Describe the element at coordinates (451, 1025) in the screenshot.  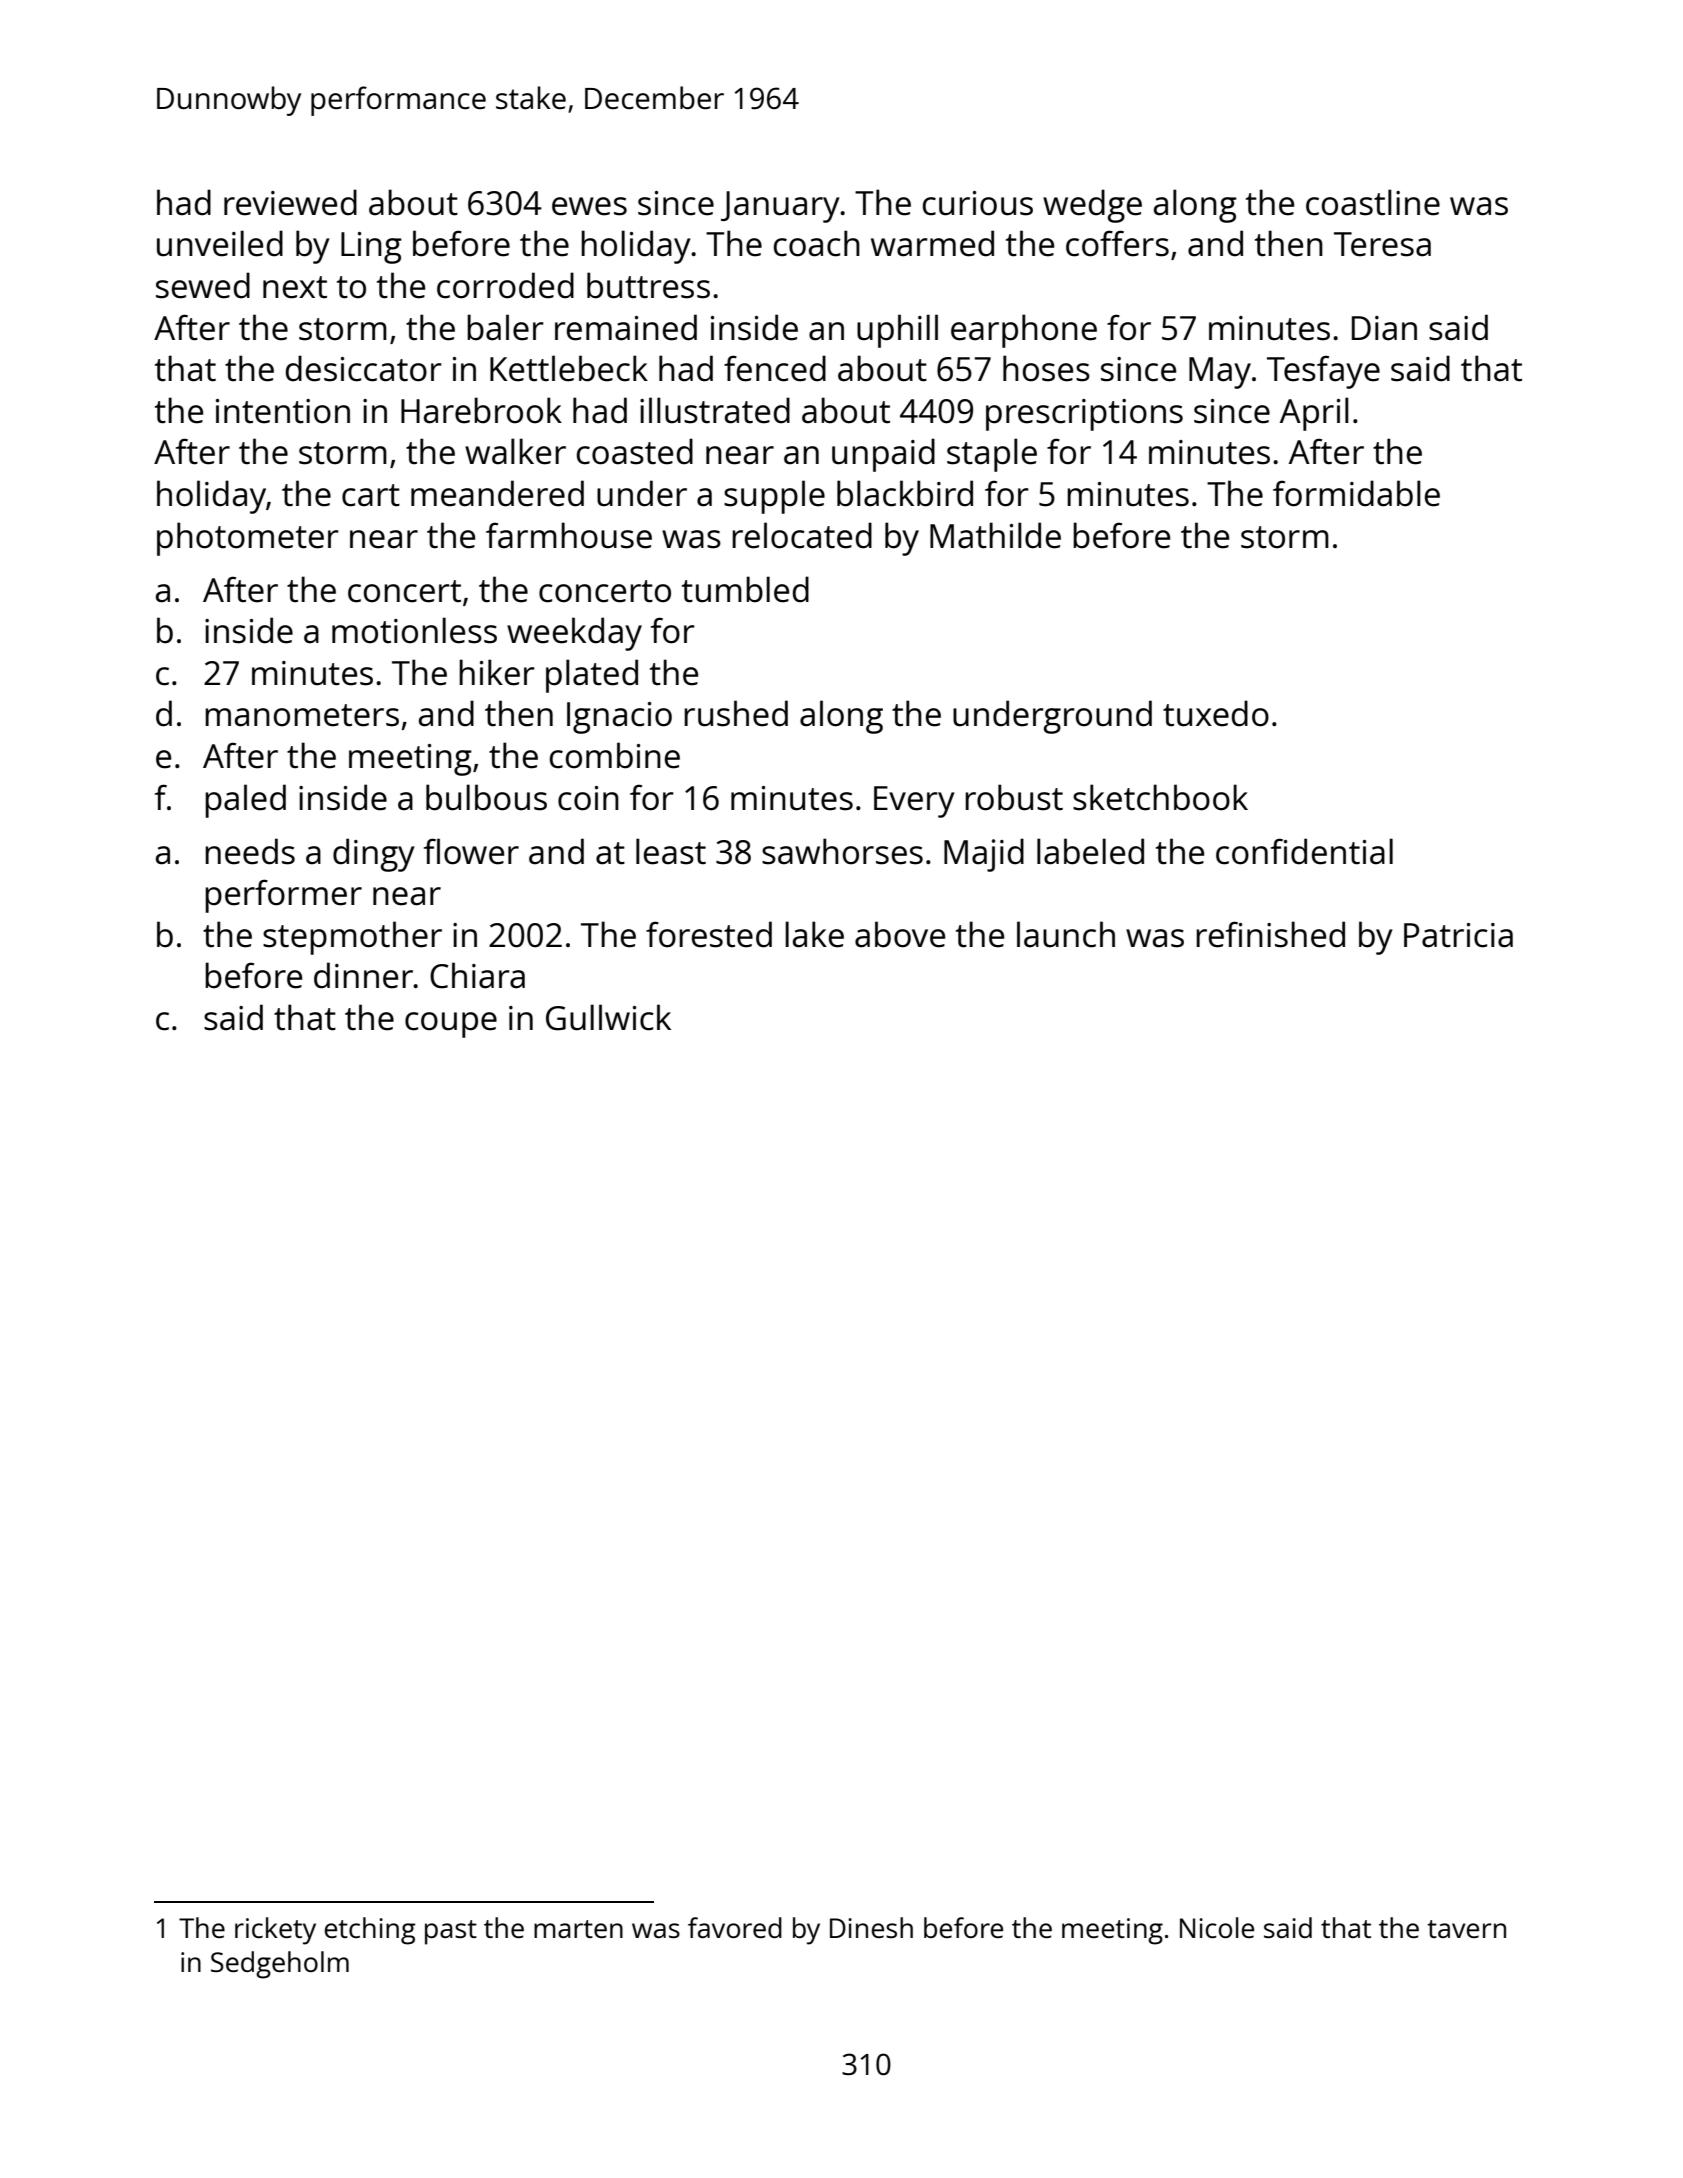
I see `coupe` at that location.
